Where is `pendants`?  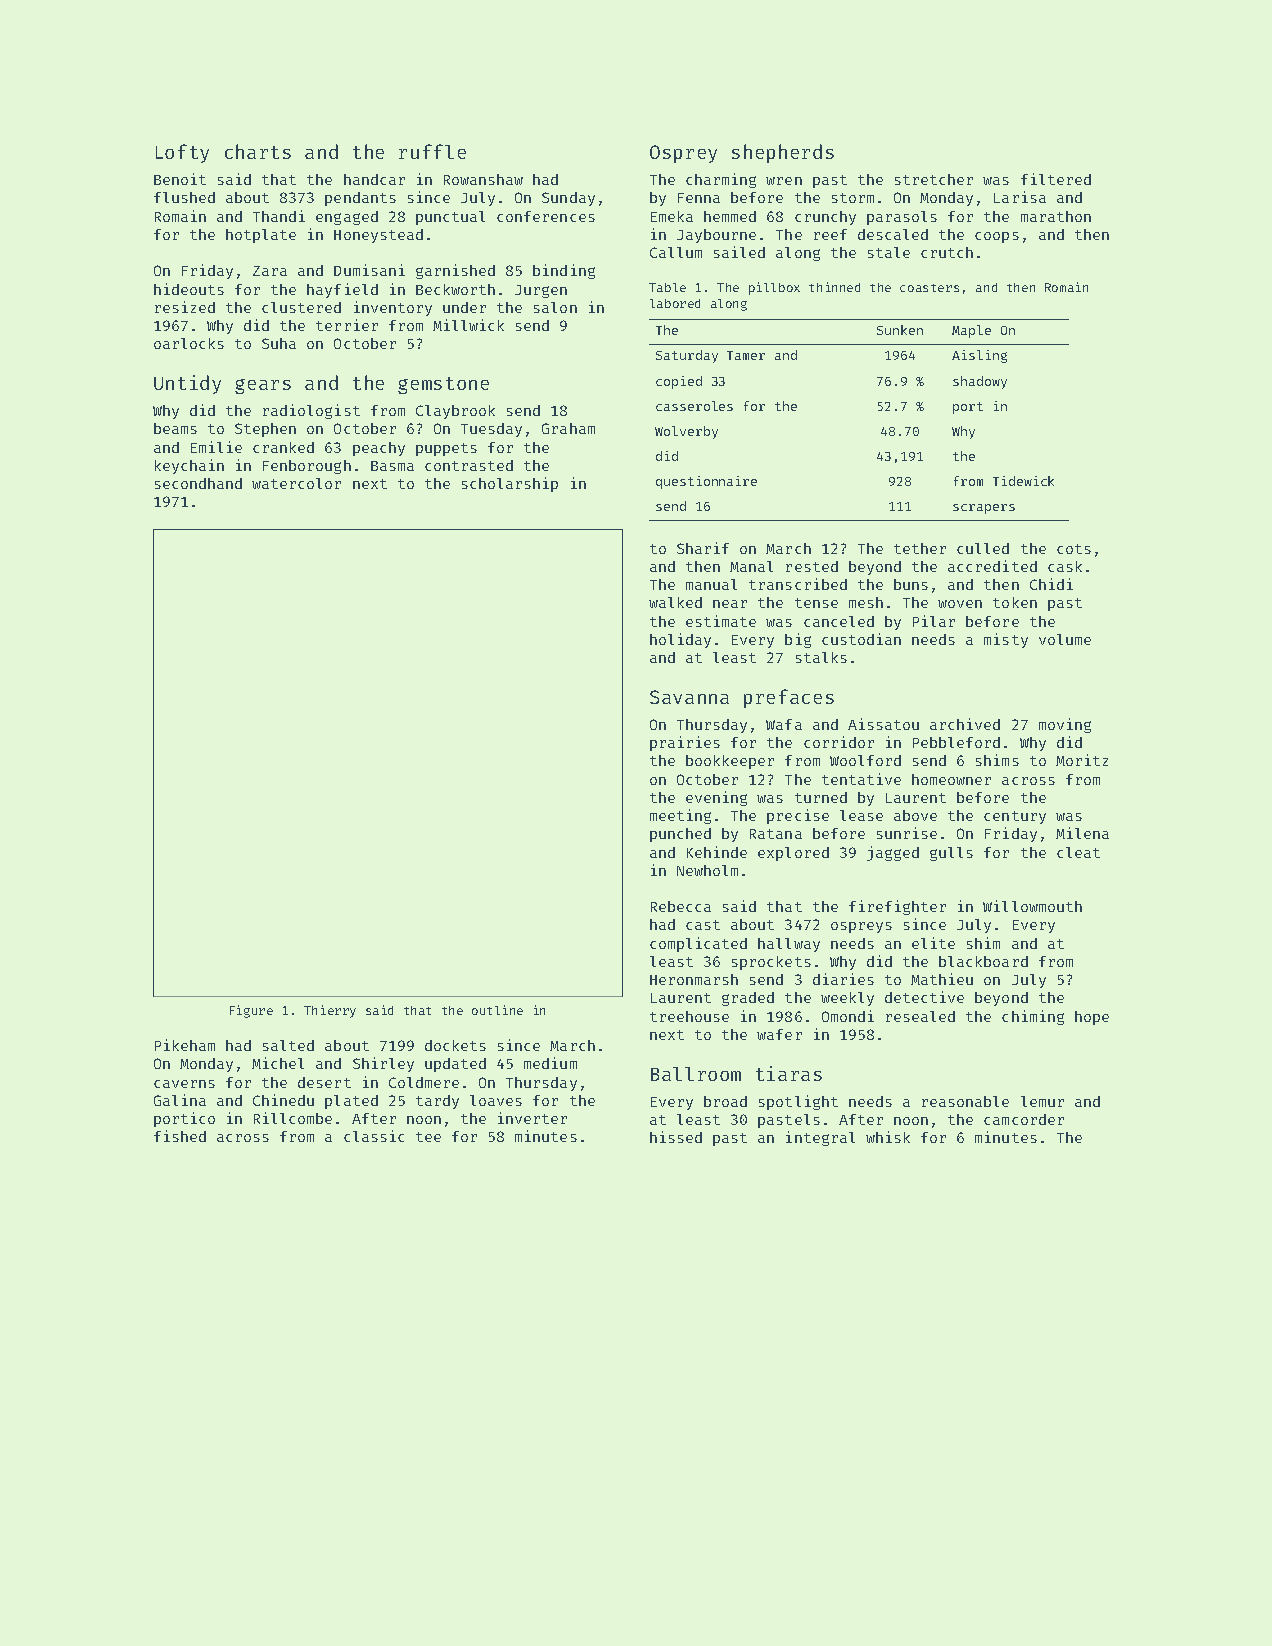
pendants is located at coordinates (360, 199).
